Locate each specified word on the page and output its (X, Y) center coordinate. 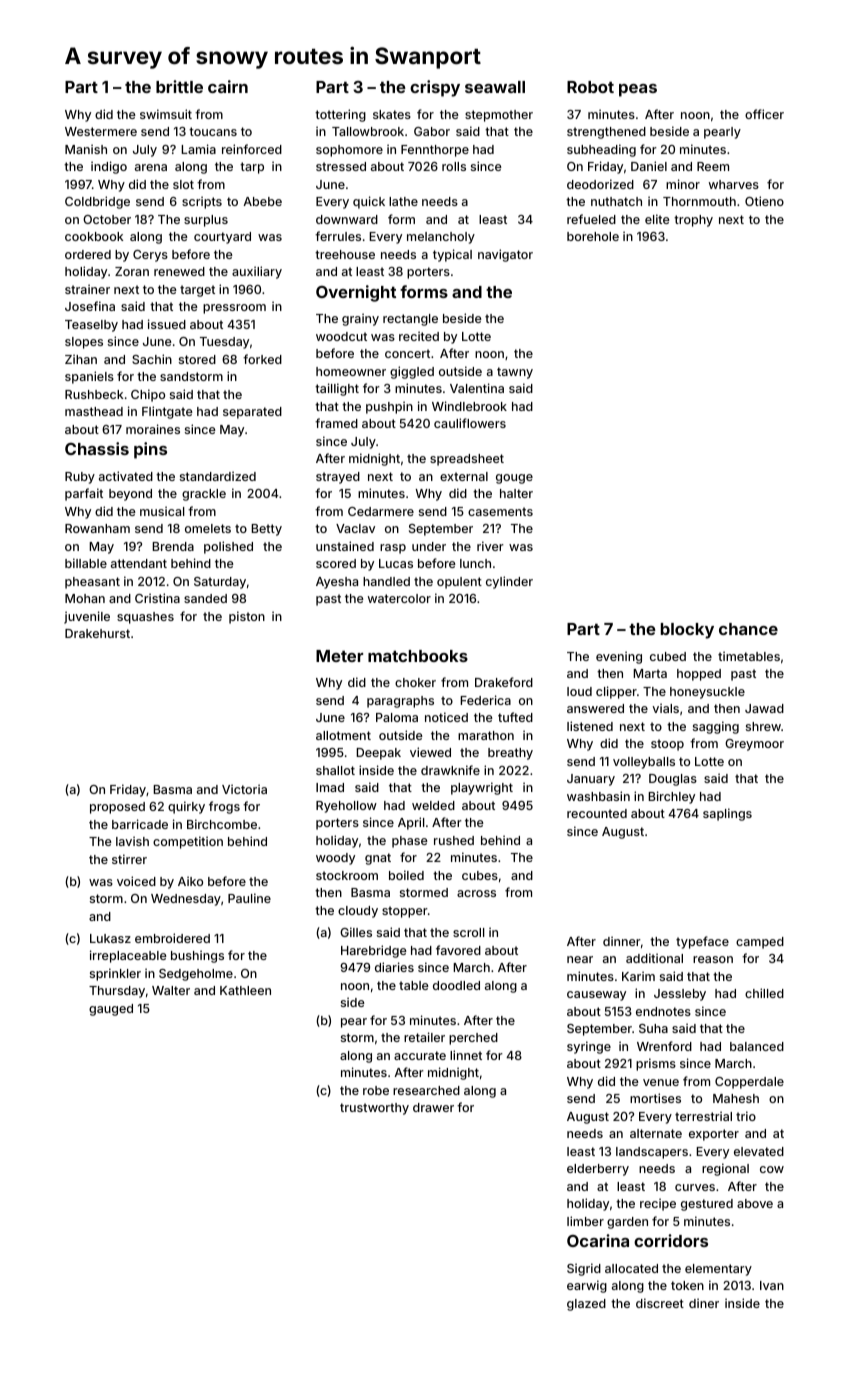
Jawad (764, 708)
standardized (218, 476)
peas (638, 90)
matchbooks (418, 656)
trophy (693, 221)
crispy (435, 88)
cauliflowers (470, 423)
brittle (179, 86)
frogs (224, 807)
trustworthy (374, 1109)
